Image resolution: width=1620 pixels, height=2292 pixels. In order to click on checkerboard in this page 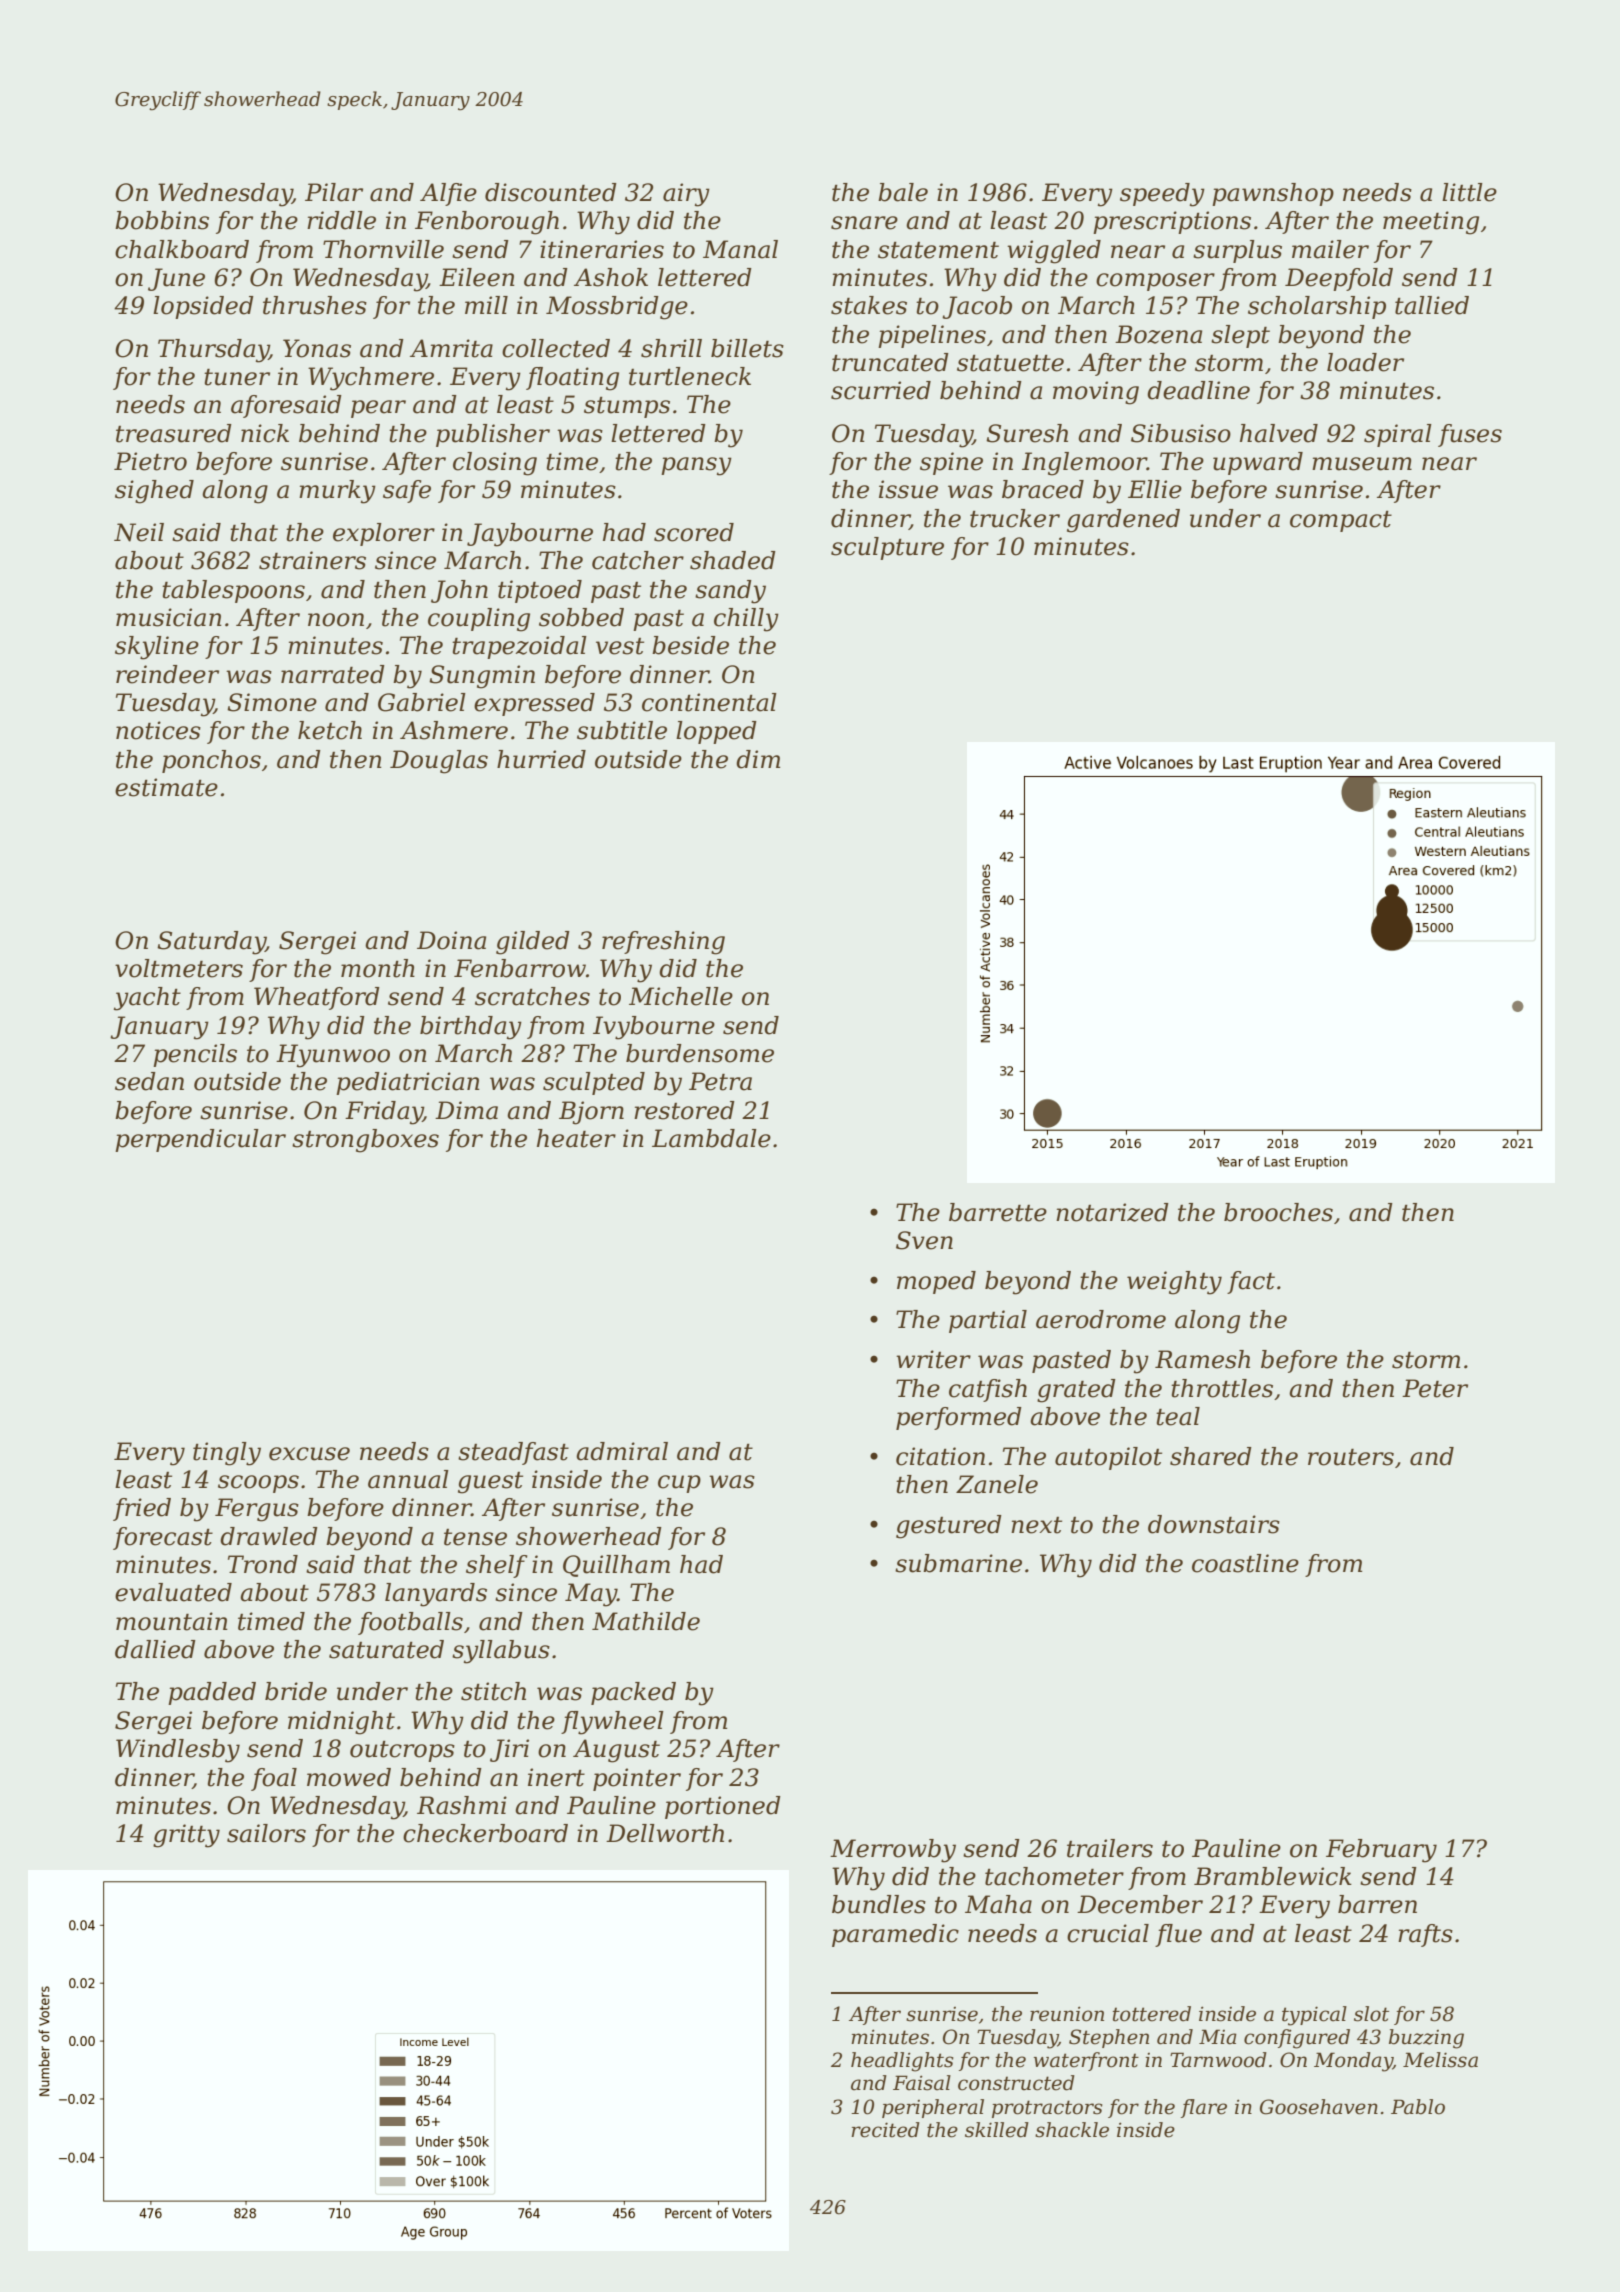, I will do `click(485, 1833)`.
